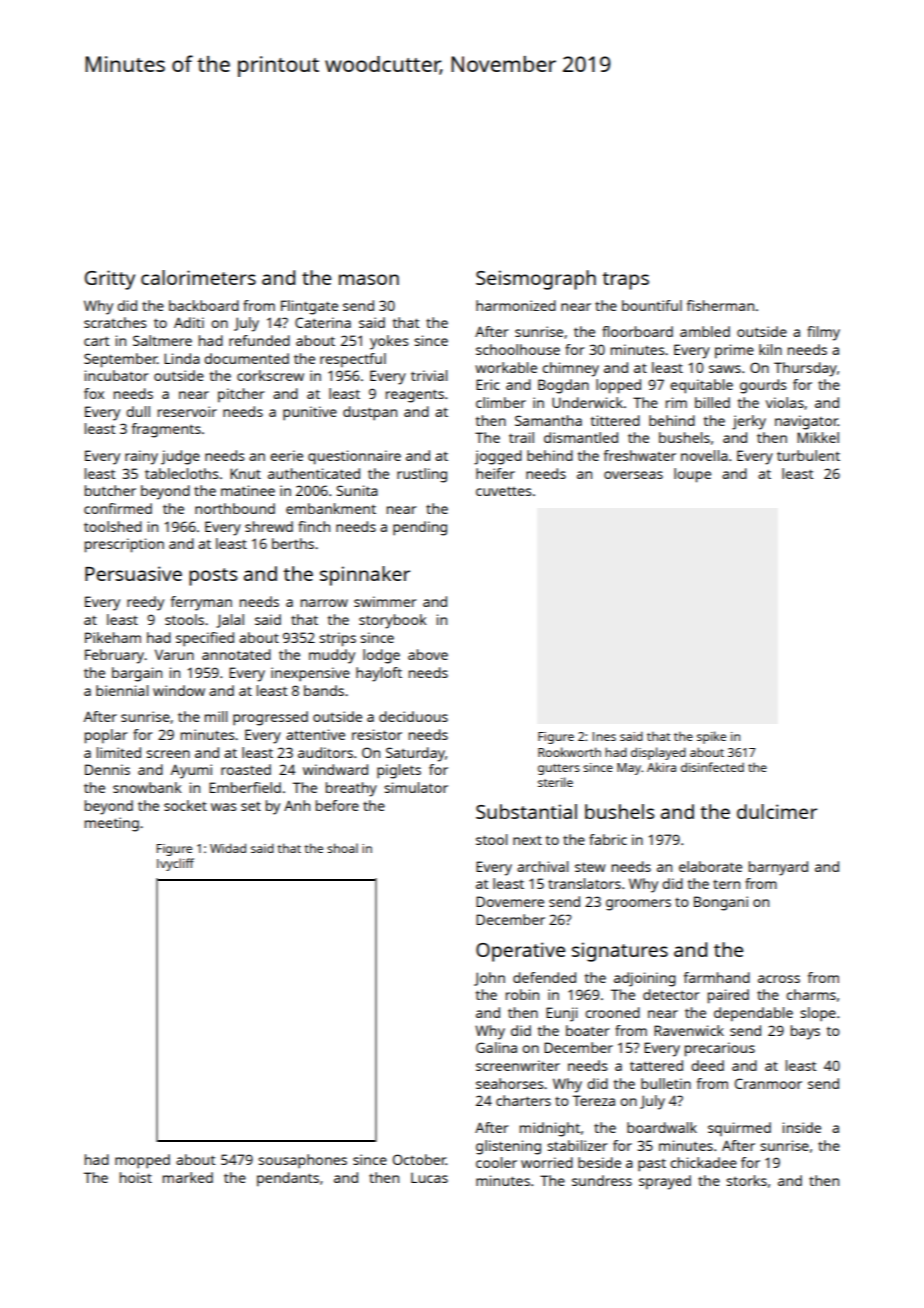 The image size is (924, 1308). What do you see at coordinates (107, 769) in the page?
I see `Dennis` at bounding box center [107, 769].
